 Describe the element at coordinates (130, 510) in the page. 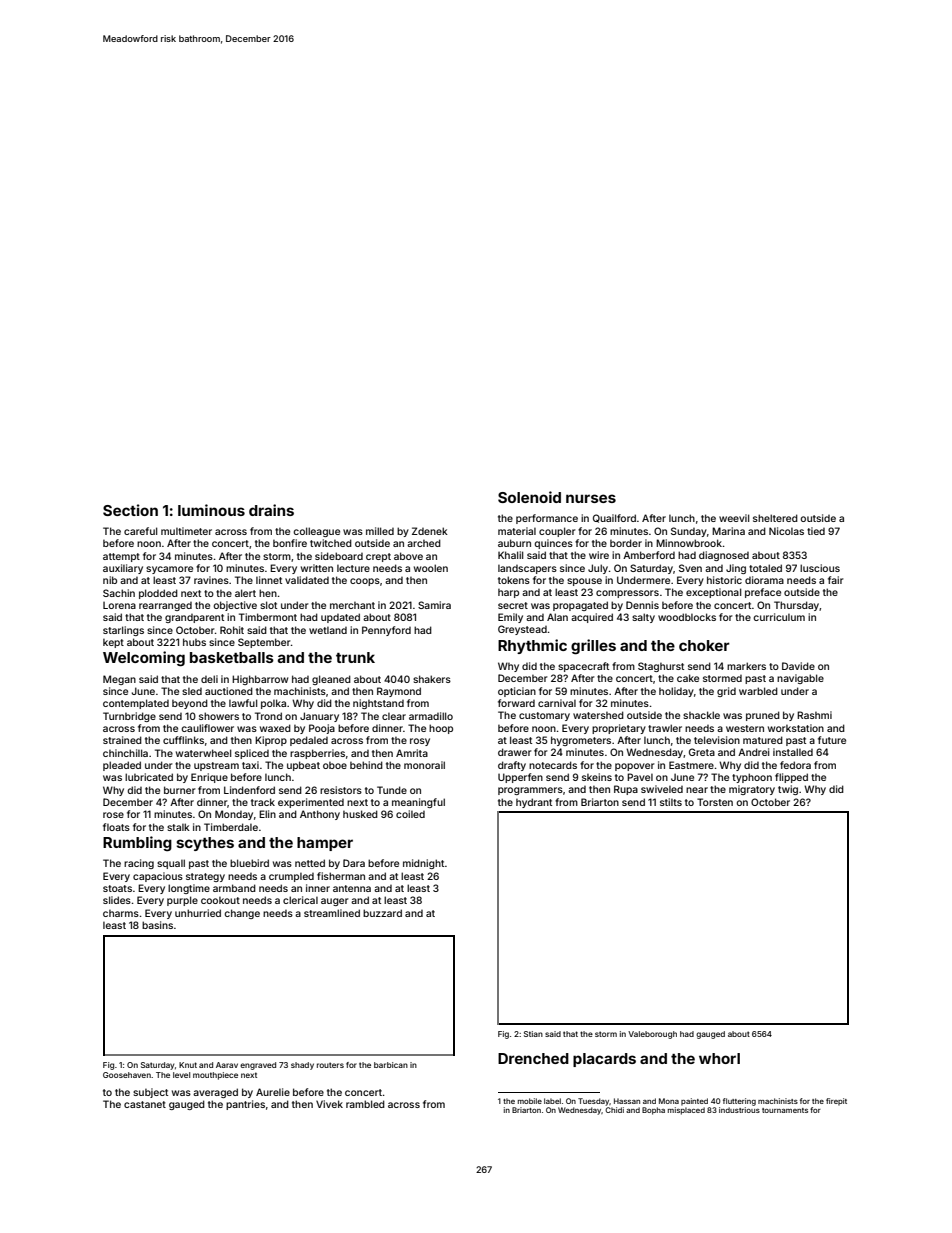

I see `Section` at that location.
